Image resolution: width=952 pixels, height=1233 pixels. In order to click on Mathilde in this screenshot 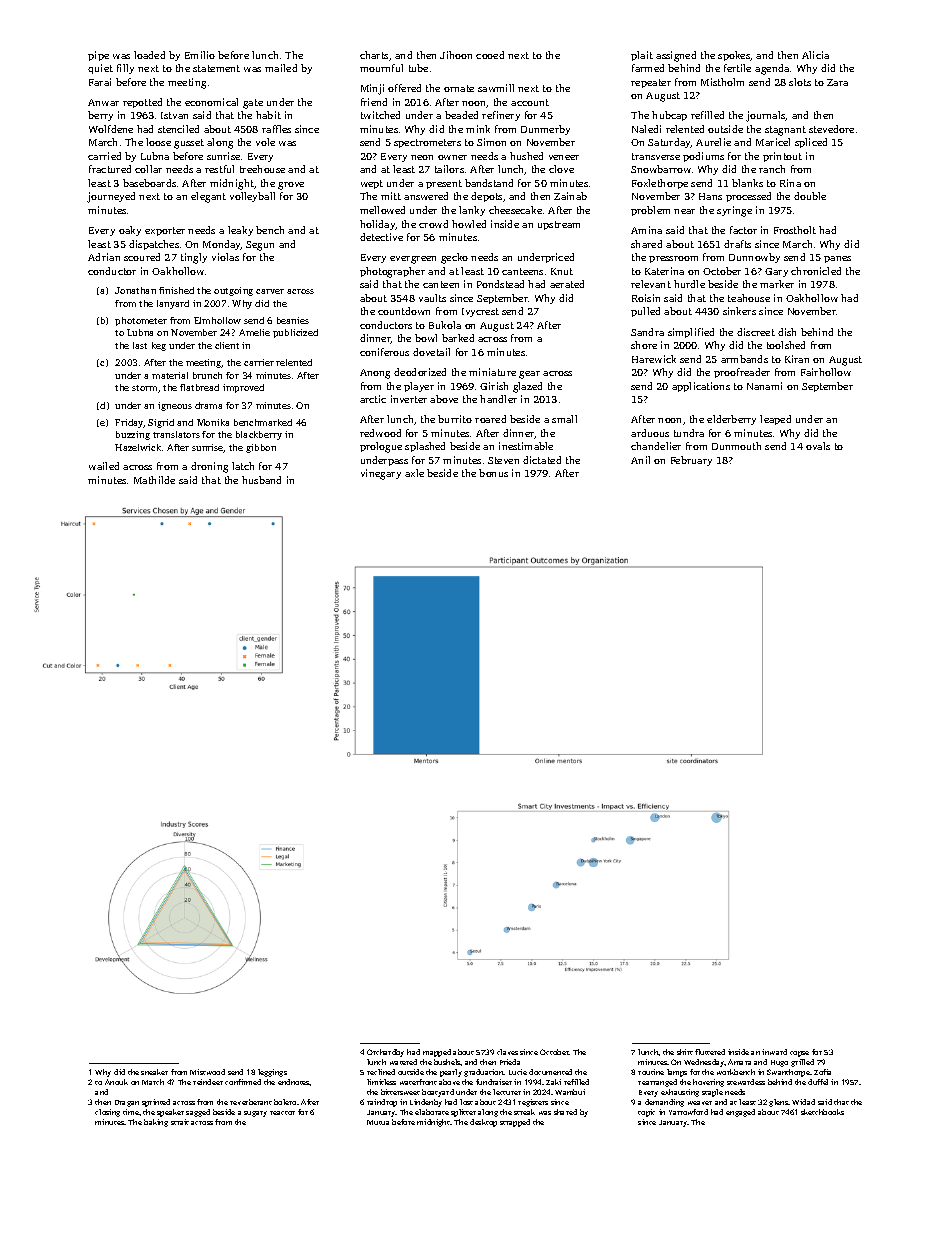, I will do `click(154, 480)`.
